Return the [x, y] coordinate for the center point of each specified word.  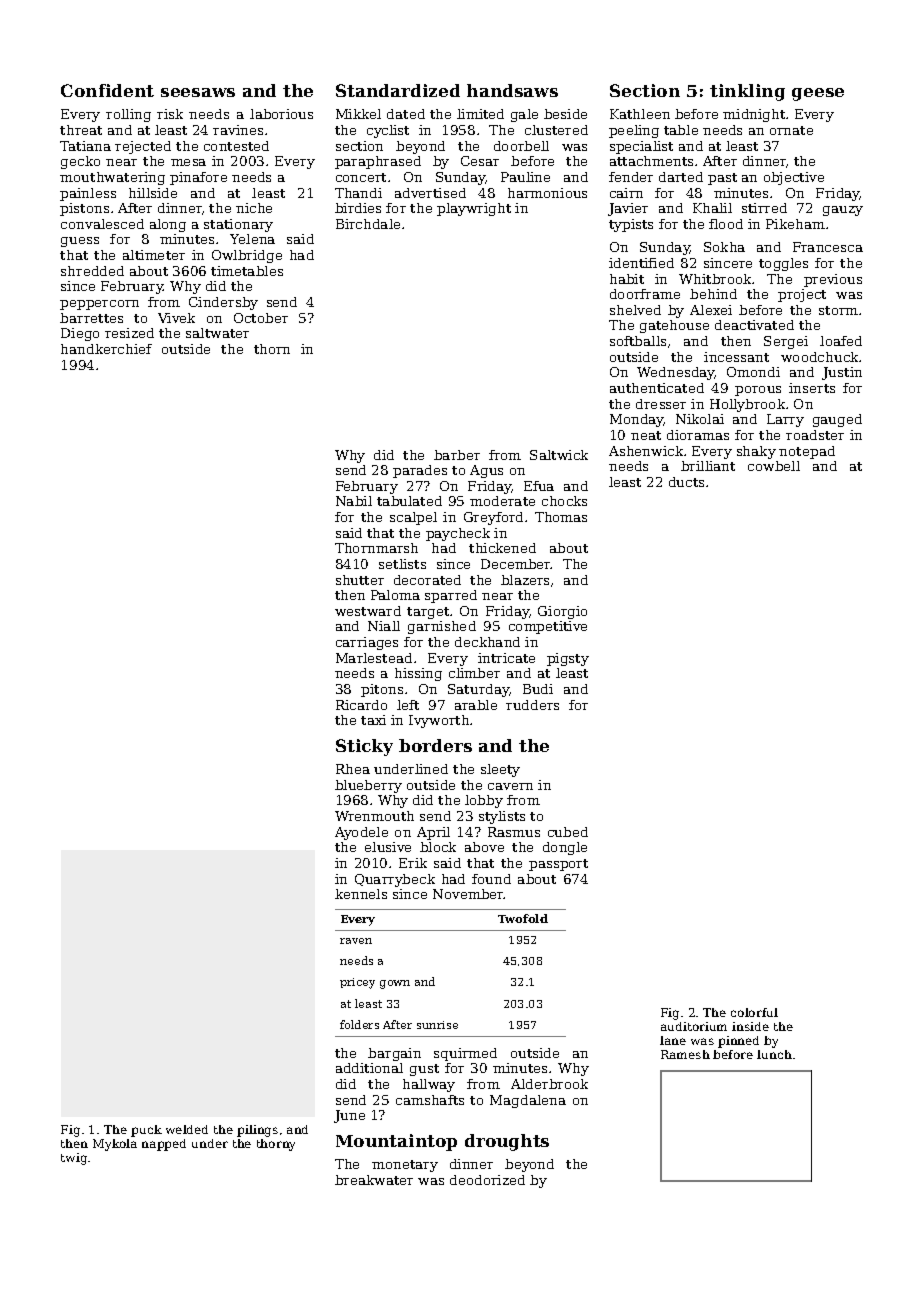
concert [361, 177]
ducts [686, 482]
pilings [257, 1131]
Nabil [354, 501]
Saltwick [559, 455]
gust [424, 1070]
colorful [754, 1012]
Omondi [753, 372]
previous [833, 280]
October [261, 318]
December [516, 564]
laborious [281, 114]
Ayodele [361, 833]
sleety [500, 770]
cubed [568, 832]
